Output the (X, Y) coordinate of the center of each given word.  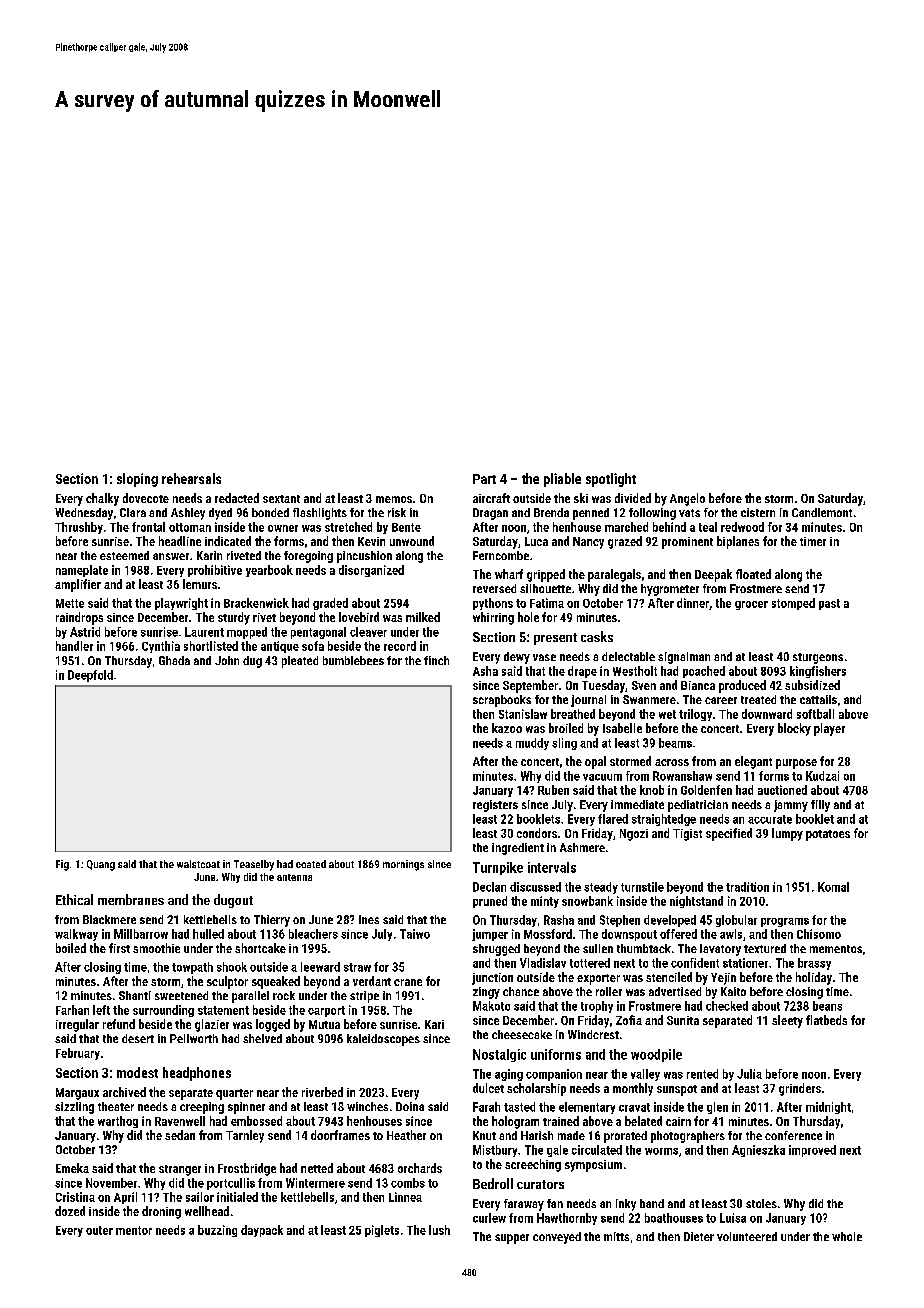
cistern (758, 512)
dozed (70, 1211)
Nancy (588, 543)
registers (495, 806)
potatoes (828, 835)
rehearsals (191, 478)
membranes (131, 899)
